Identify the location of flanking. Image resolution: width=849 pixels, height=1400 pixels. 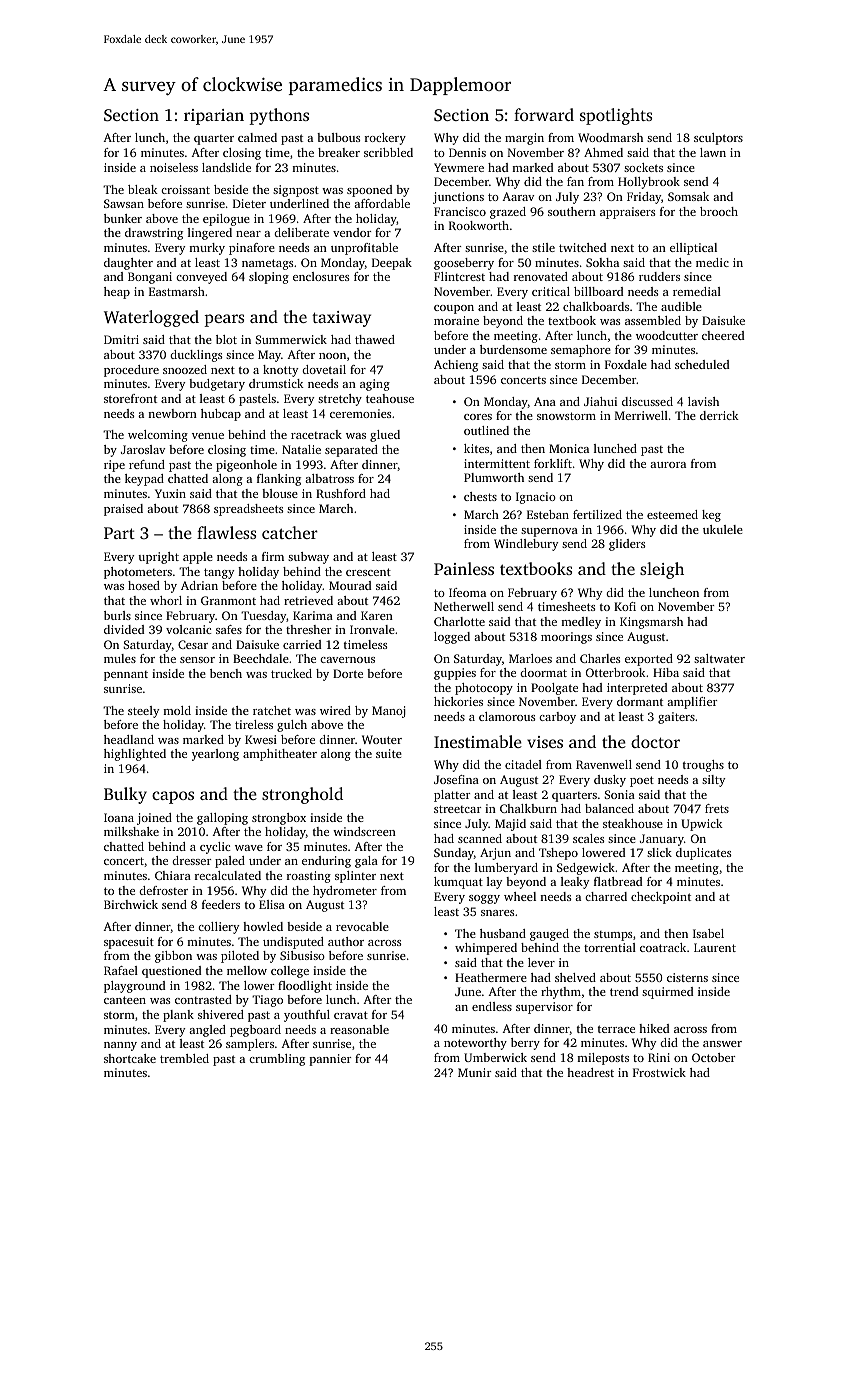
(279, 480).
